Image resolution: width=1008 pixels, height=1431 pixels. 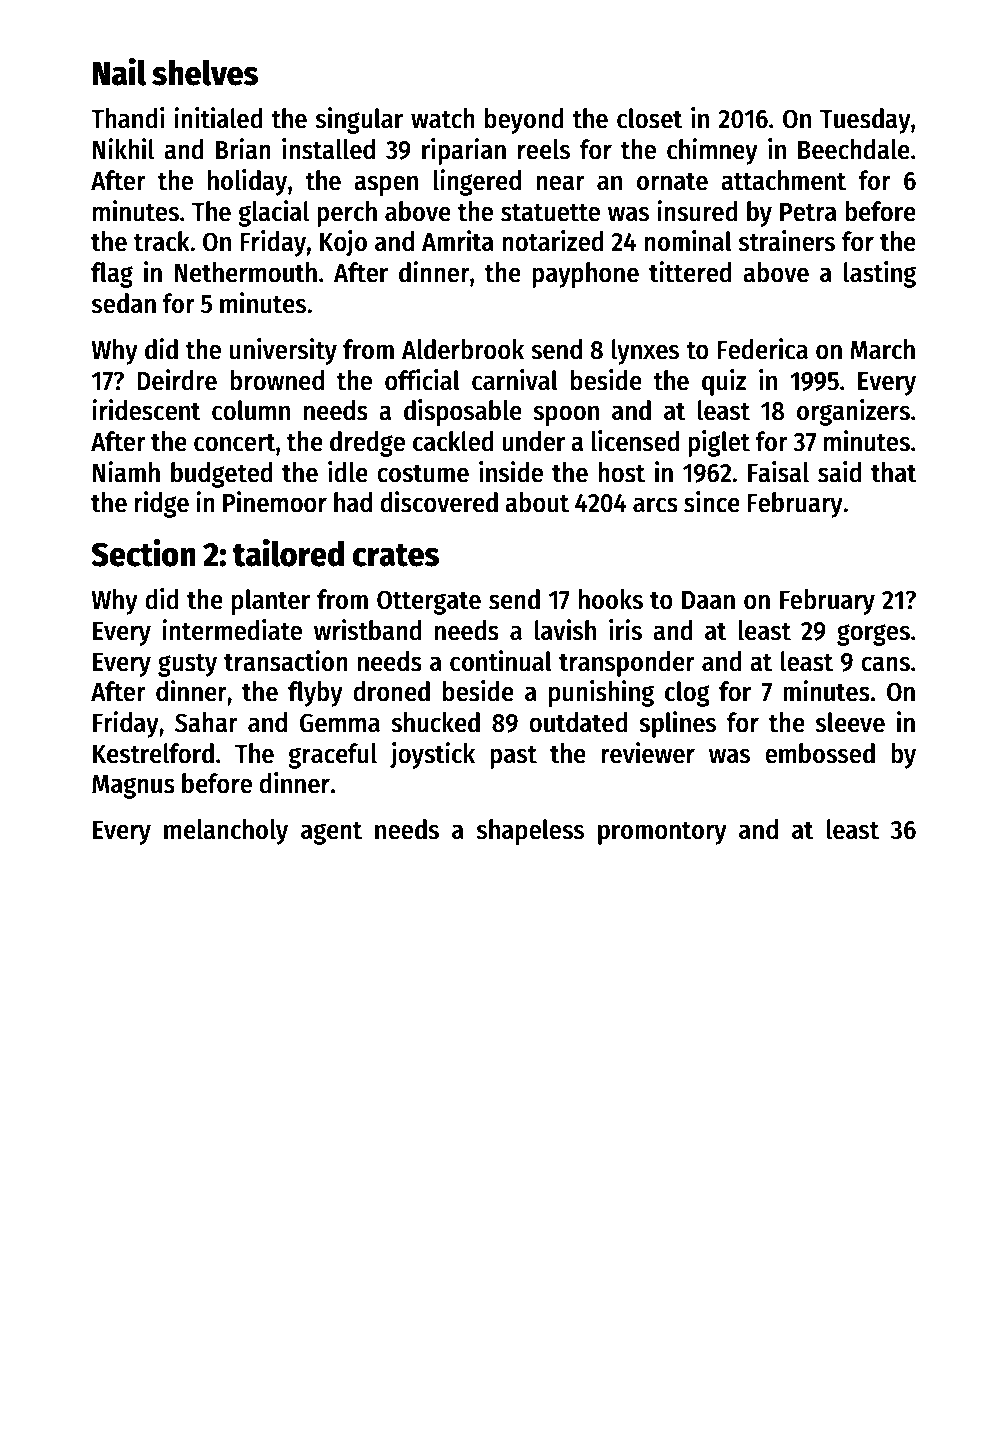 I want to click on reels, so click(x=544, y=149).
